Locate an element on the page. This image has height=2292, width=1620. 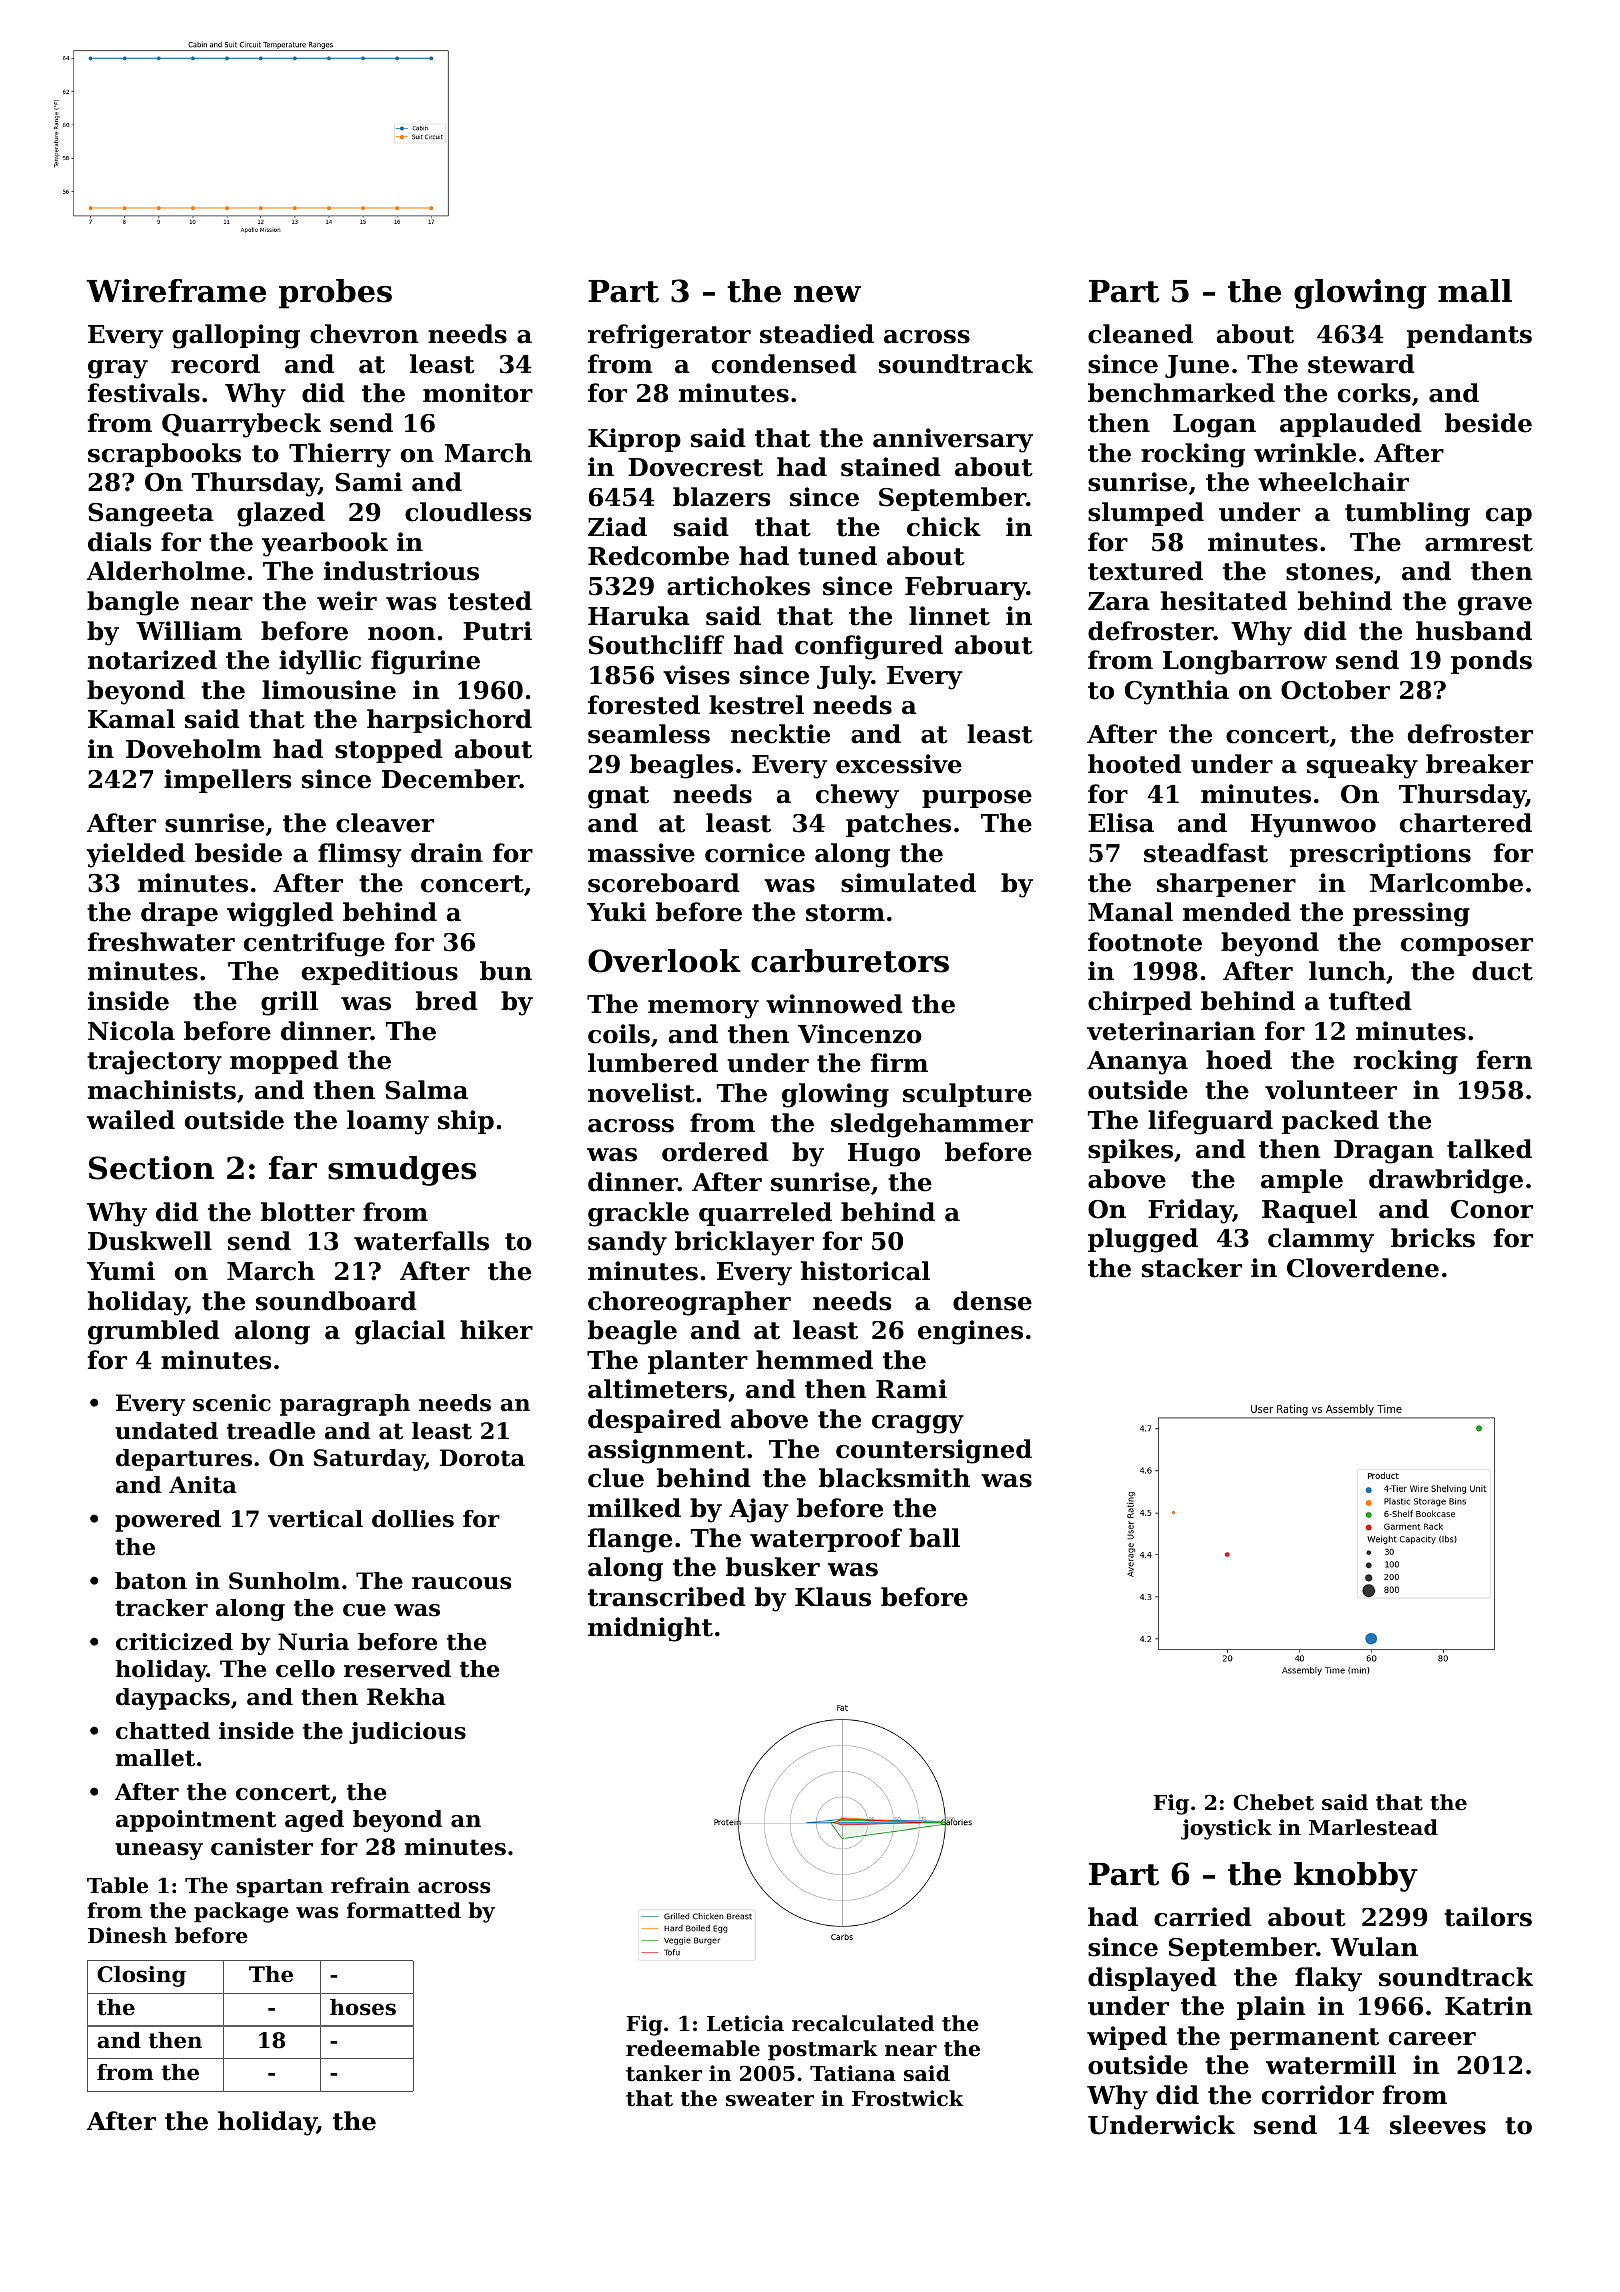
Frostwick is located at coordinates (908, 2098).
